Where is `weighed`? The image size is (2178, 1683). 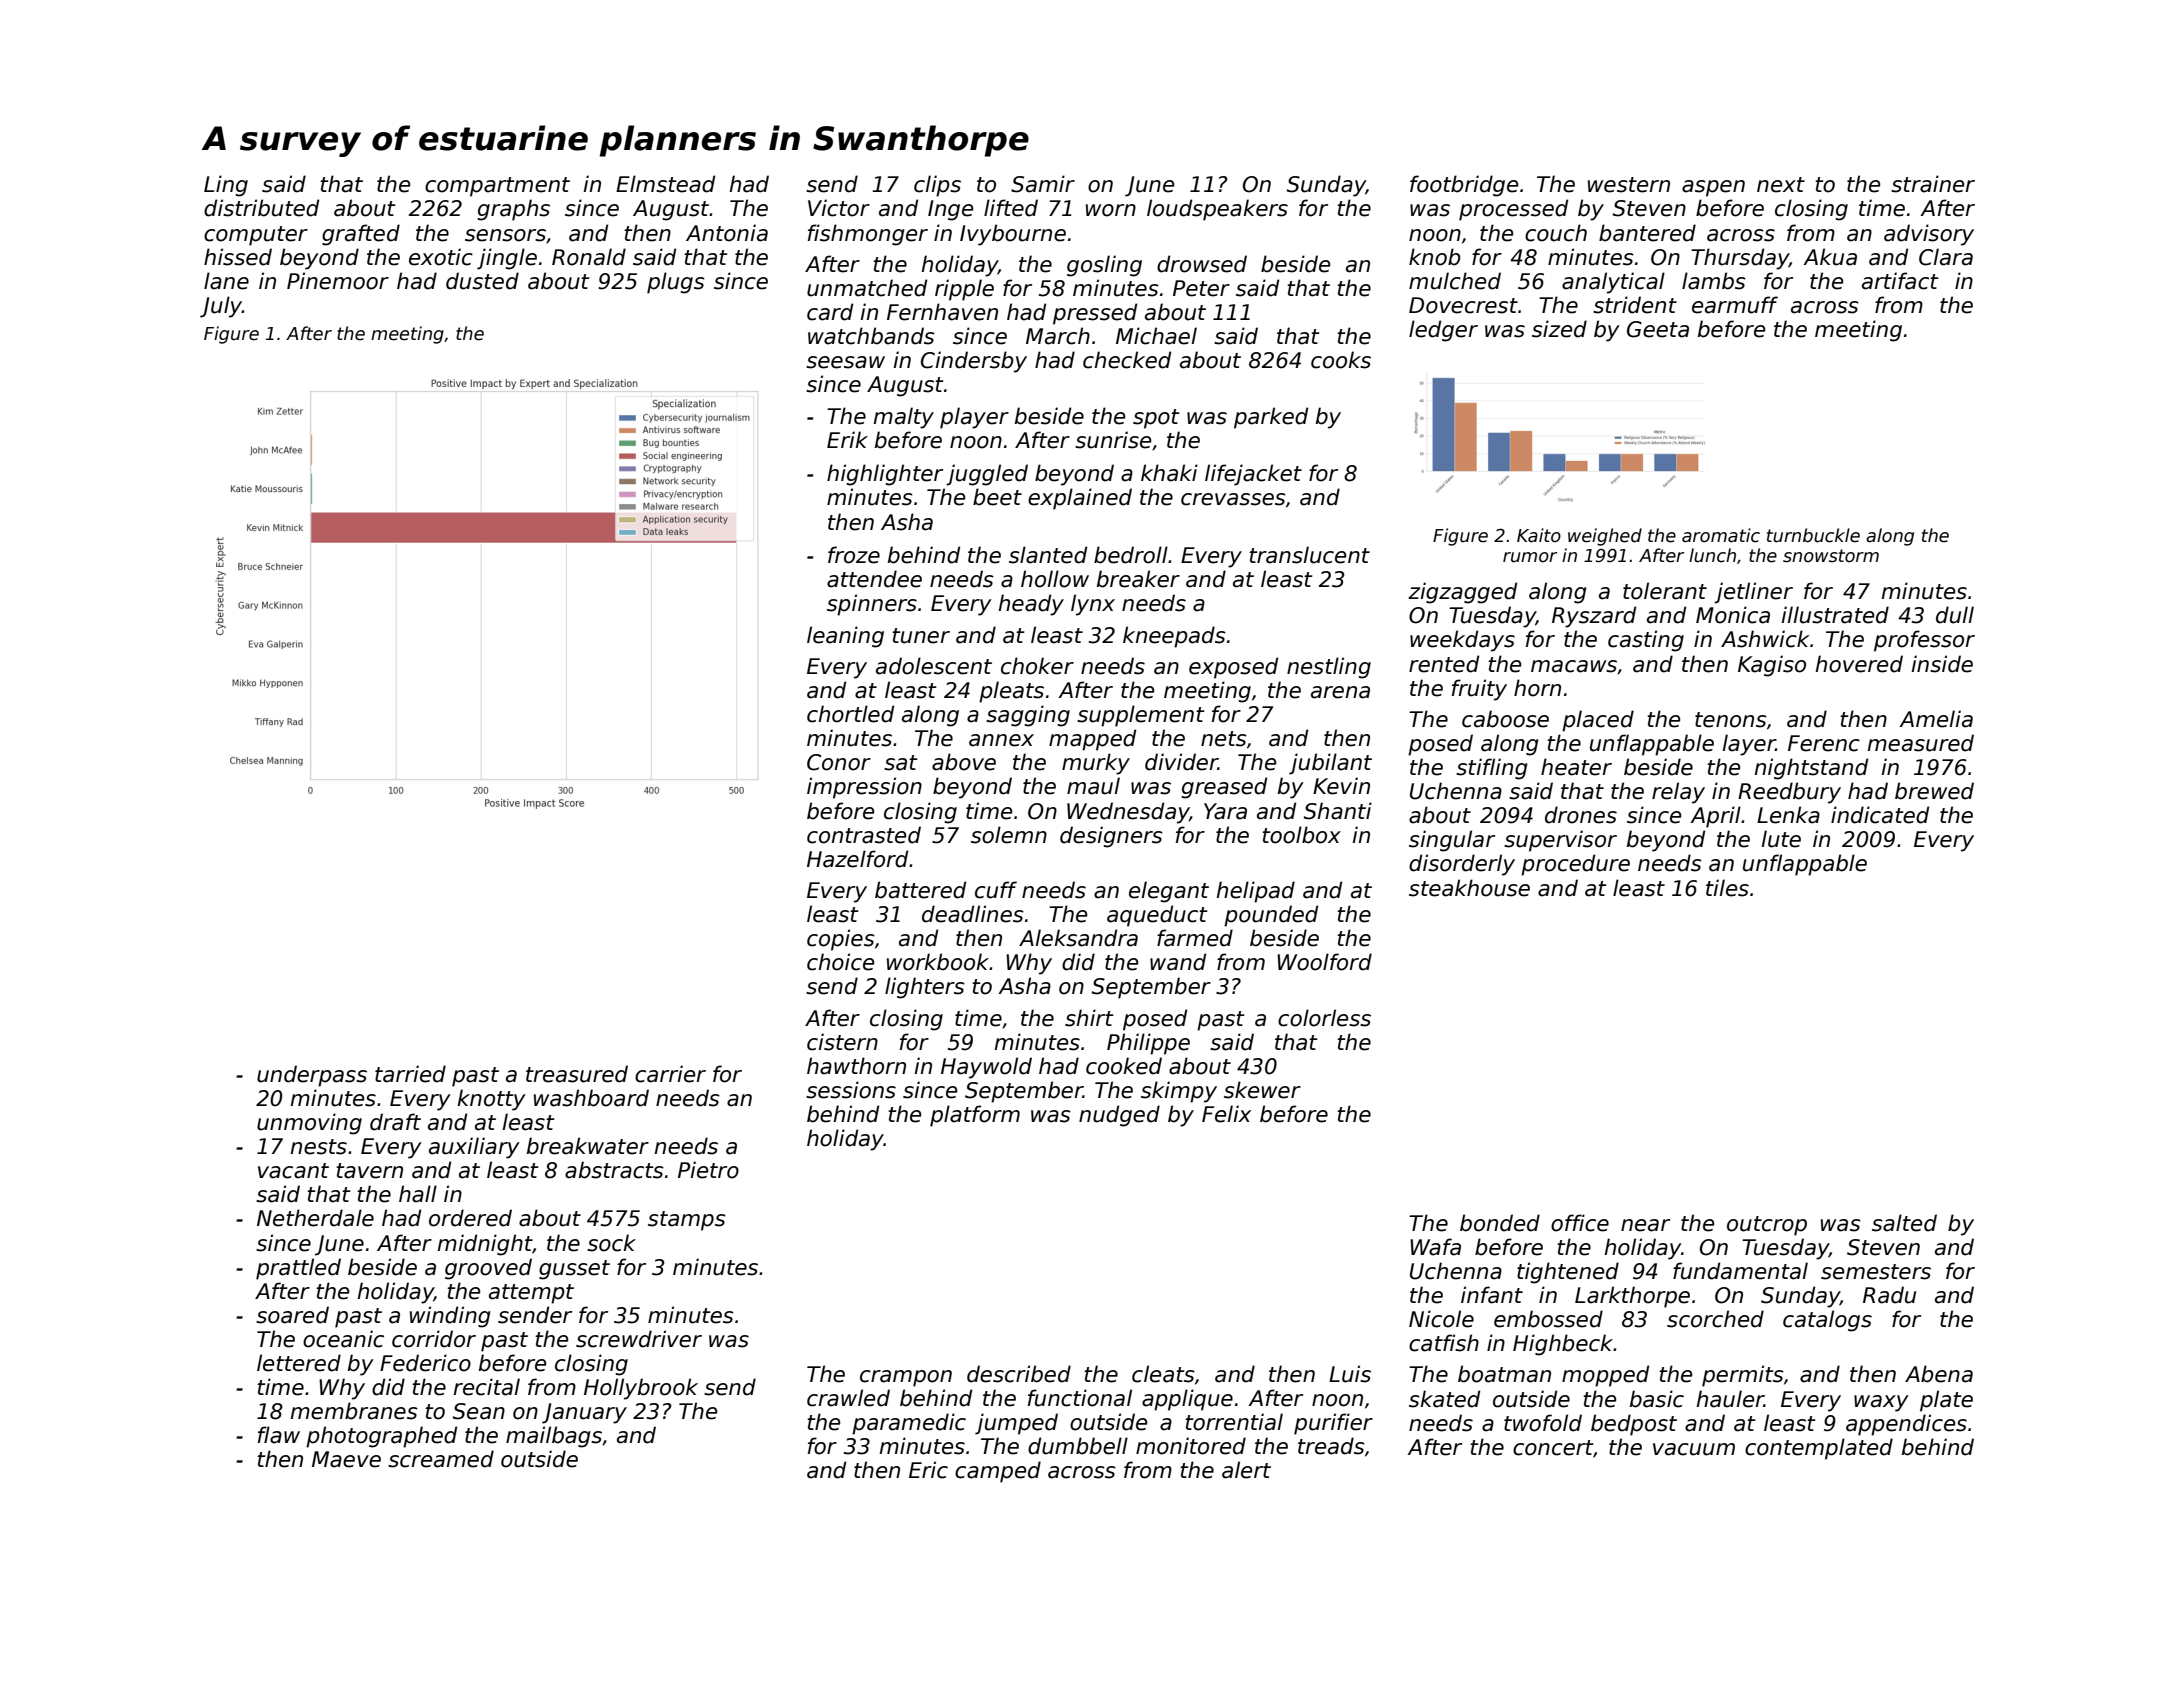 weighed is located at coordinates (1605, 537).
